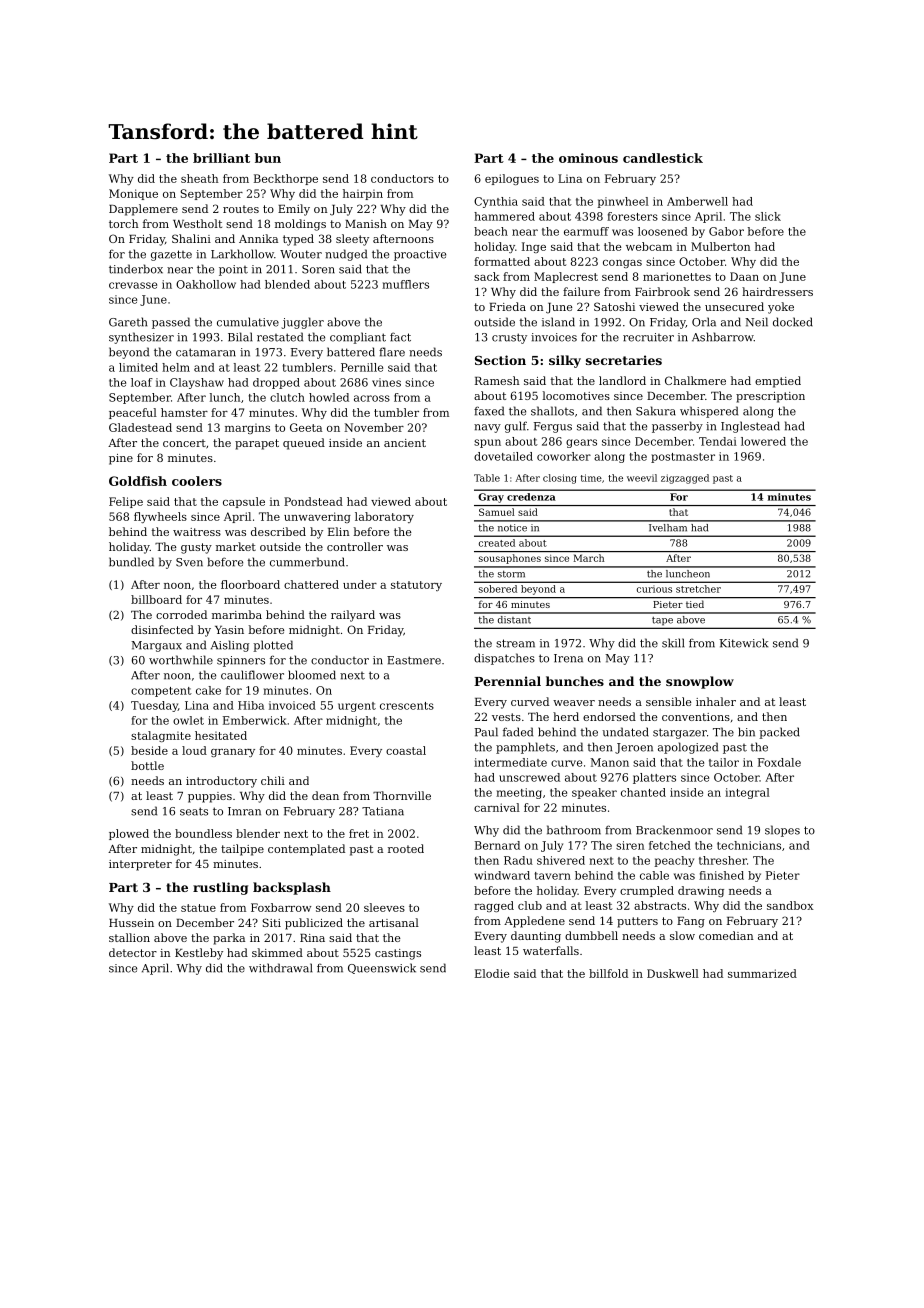 The image size is (924, 1308). What do you see at coordinates (374, 427) in the screenshot?
I see `November` at bounding box center [374, 427].
